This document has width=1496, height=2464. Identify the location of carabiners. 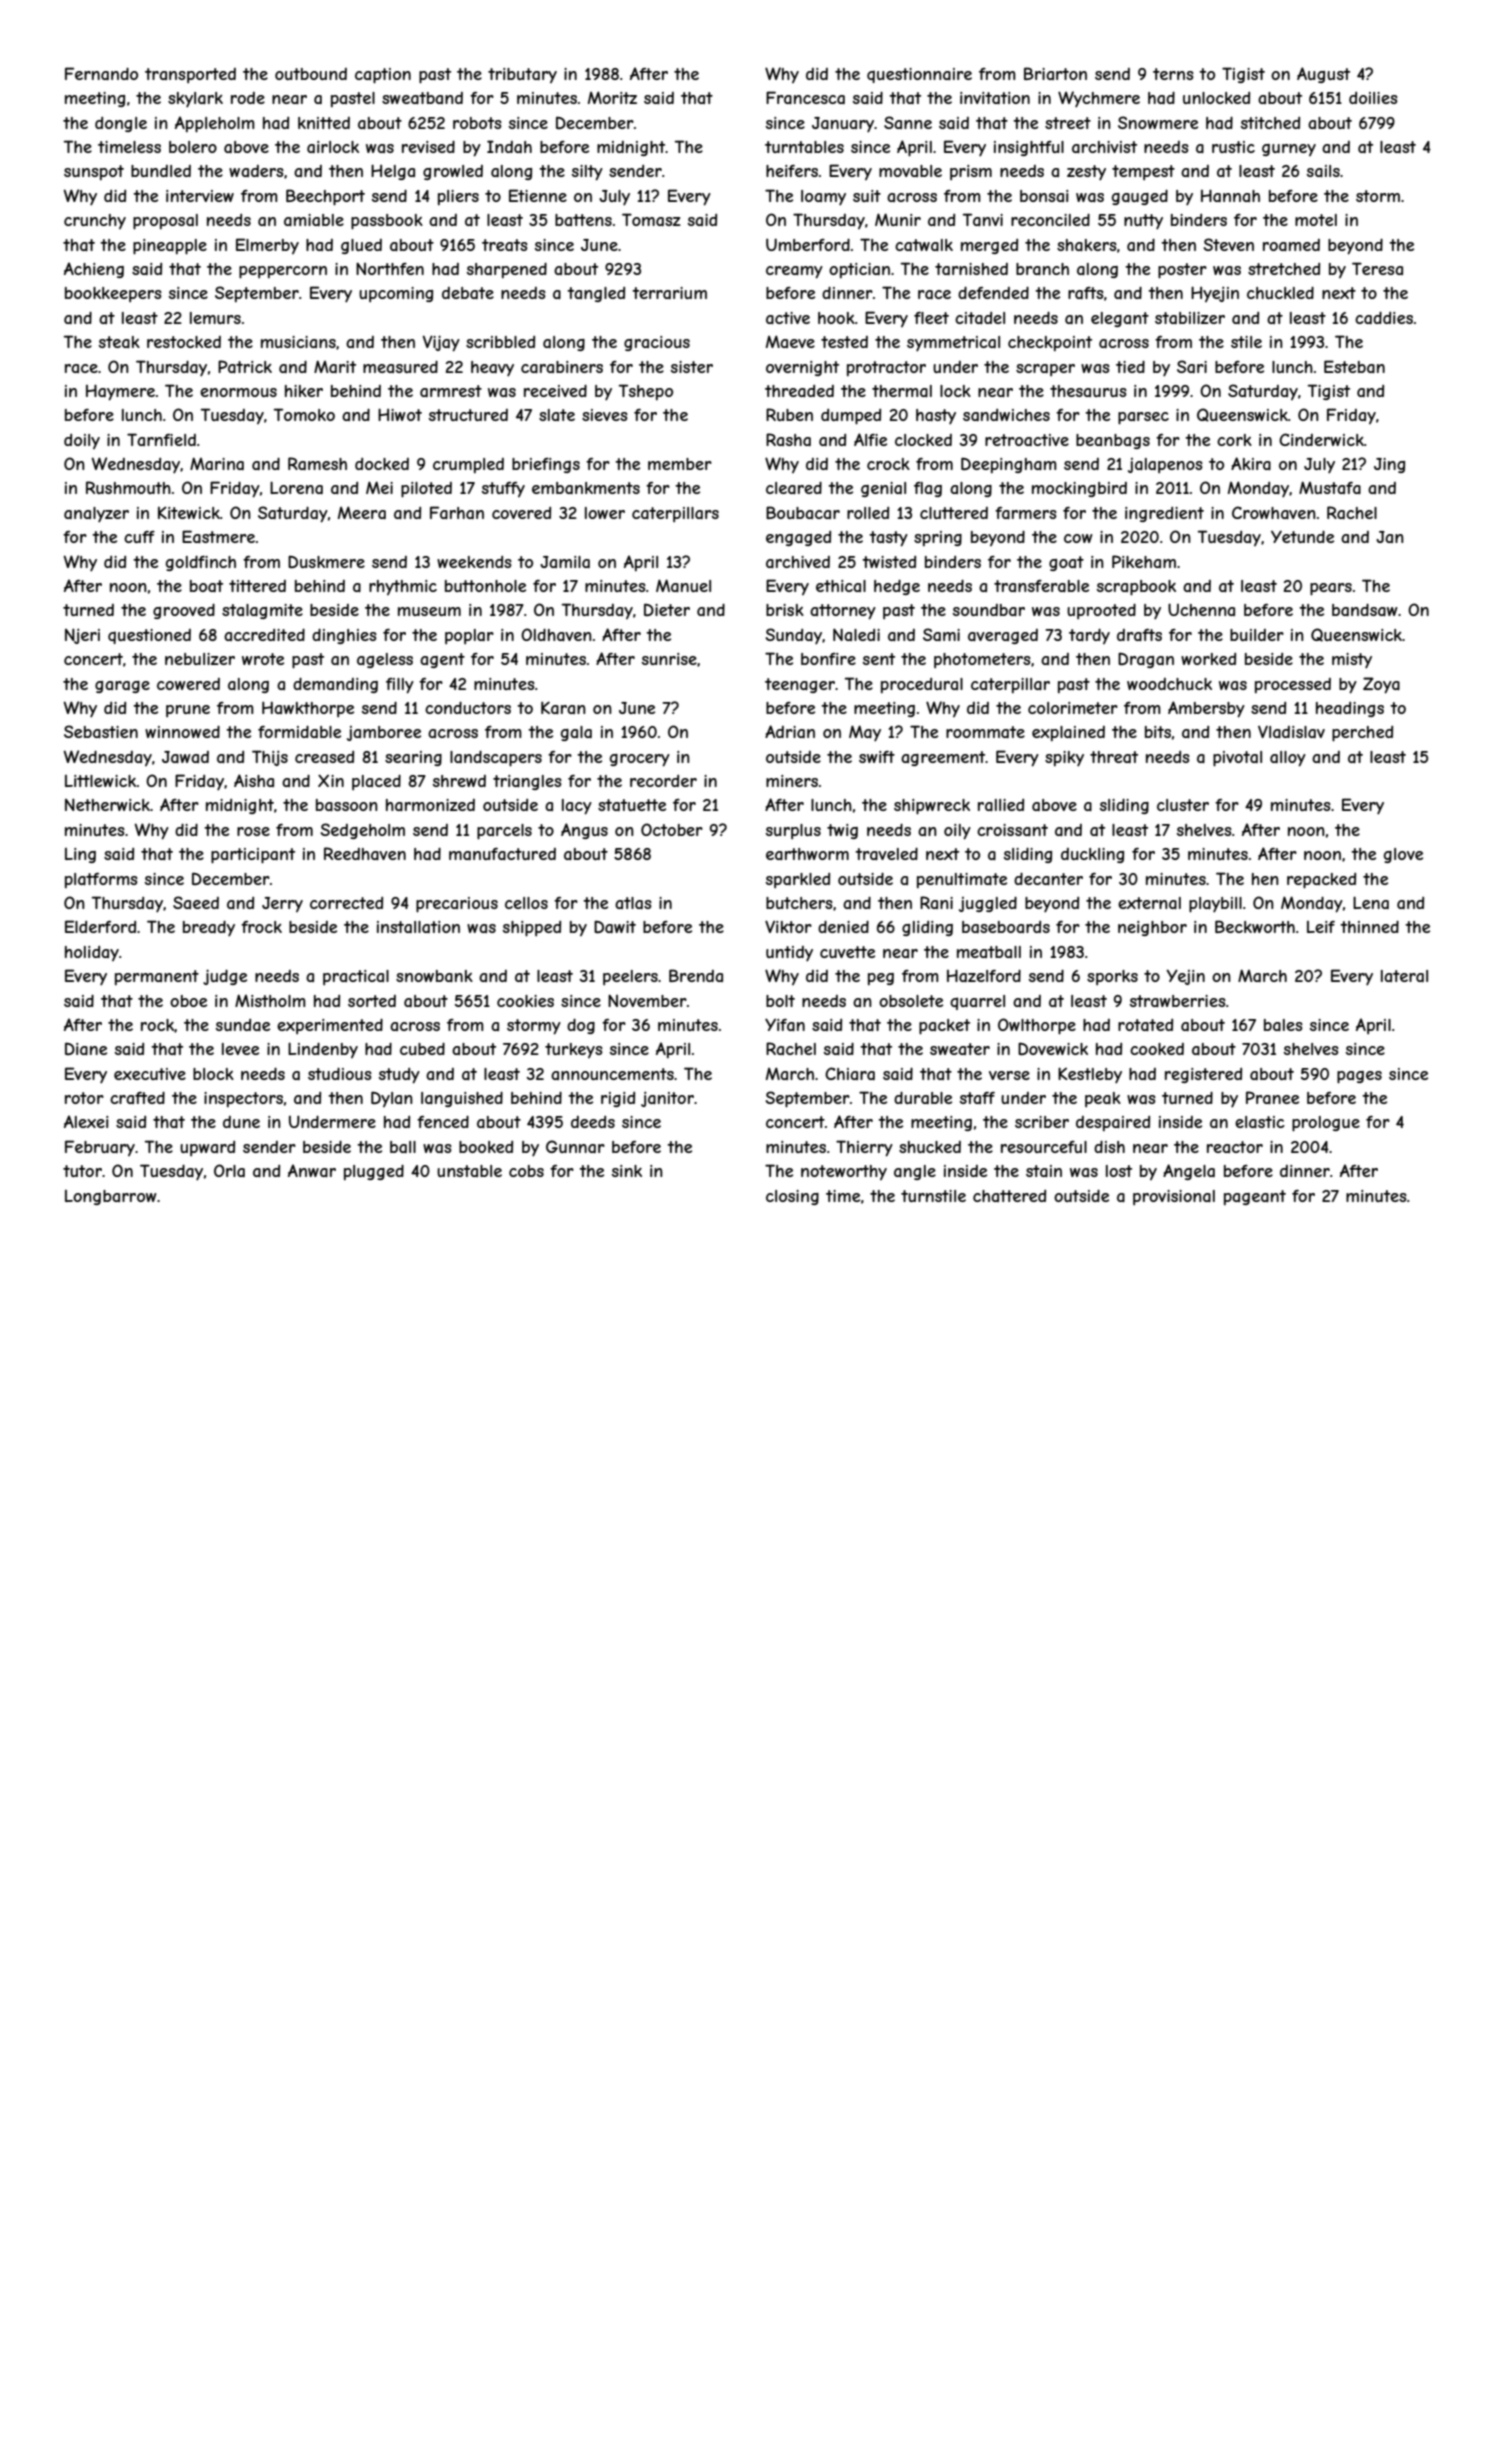
(562, 367).
